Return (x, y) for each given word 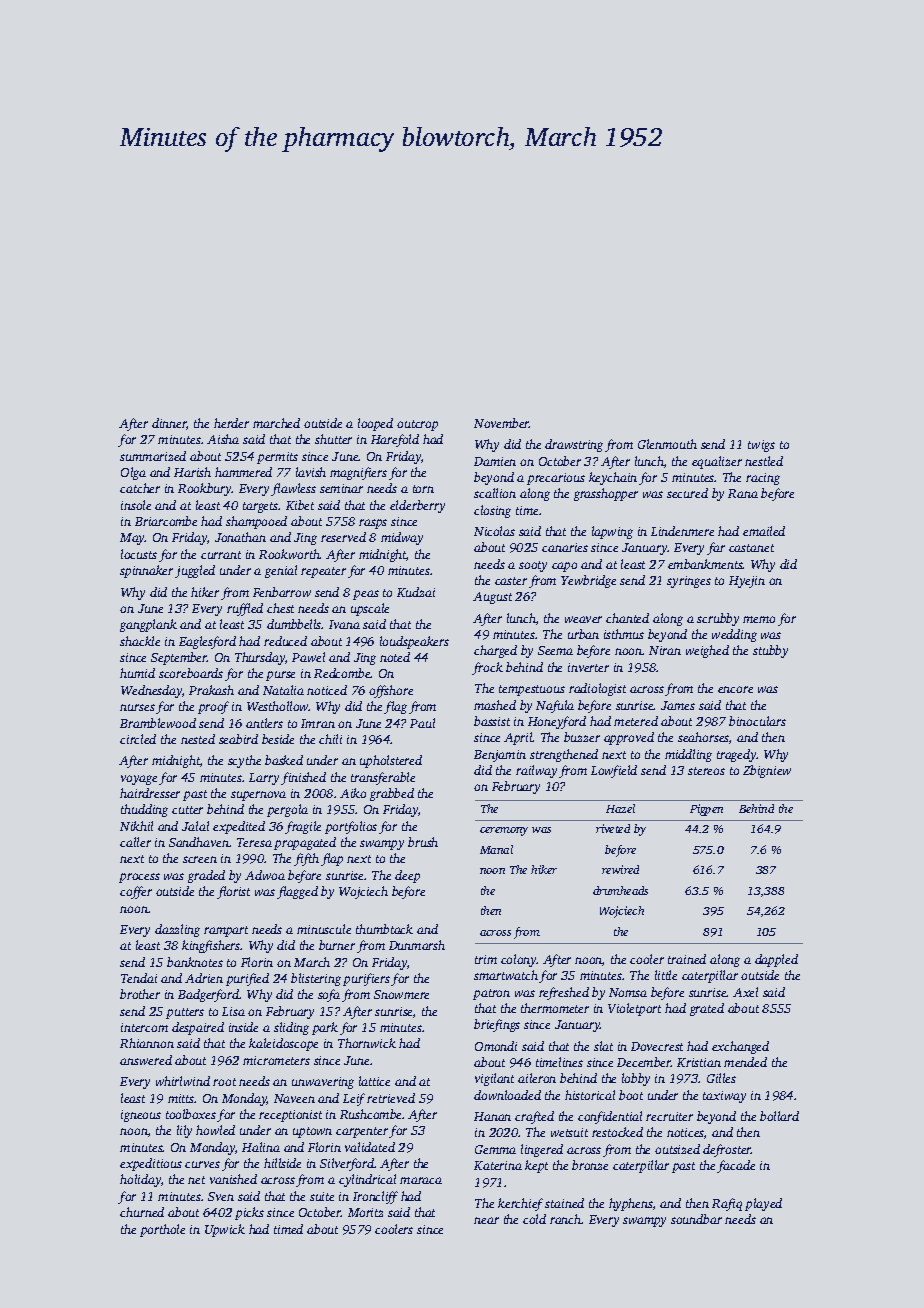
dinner (169, 424)
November (502, 423)
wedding (734, 635)
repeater (323, 572)
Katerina (498, 1165)
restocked (617, 1132)
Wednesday (152, 691)
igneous (141, 1116)
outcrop (417, 425)
